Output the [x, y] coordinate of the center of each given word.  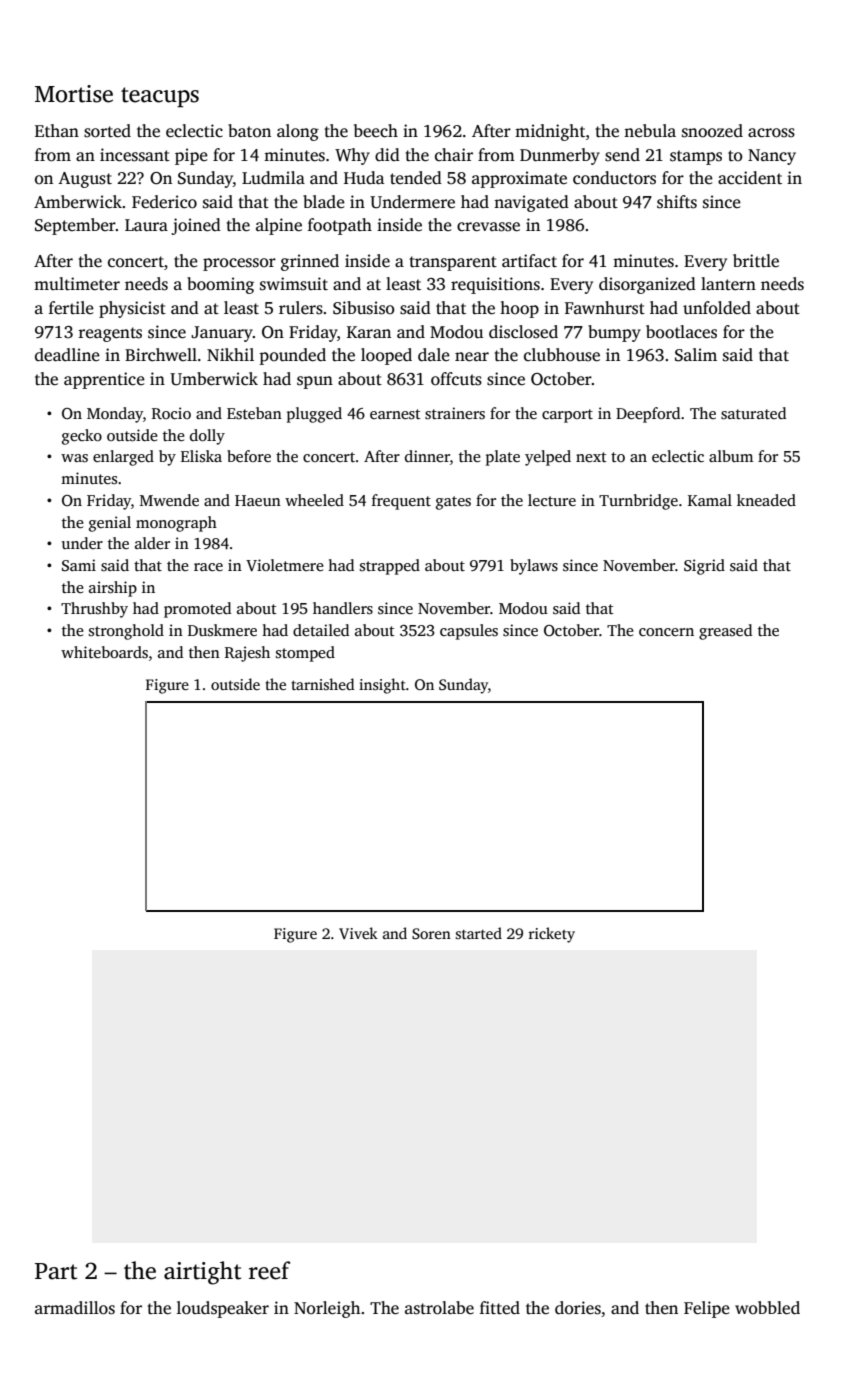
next [591, 457]
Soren [431, 933]
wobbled [767, 1308]
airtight [202, 1273]
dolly [207, 437]
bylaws [534, 567]
